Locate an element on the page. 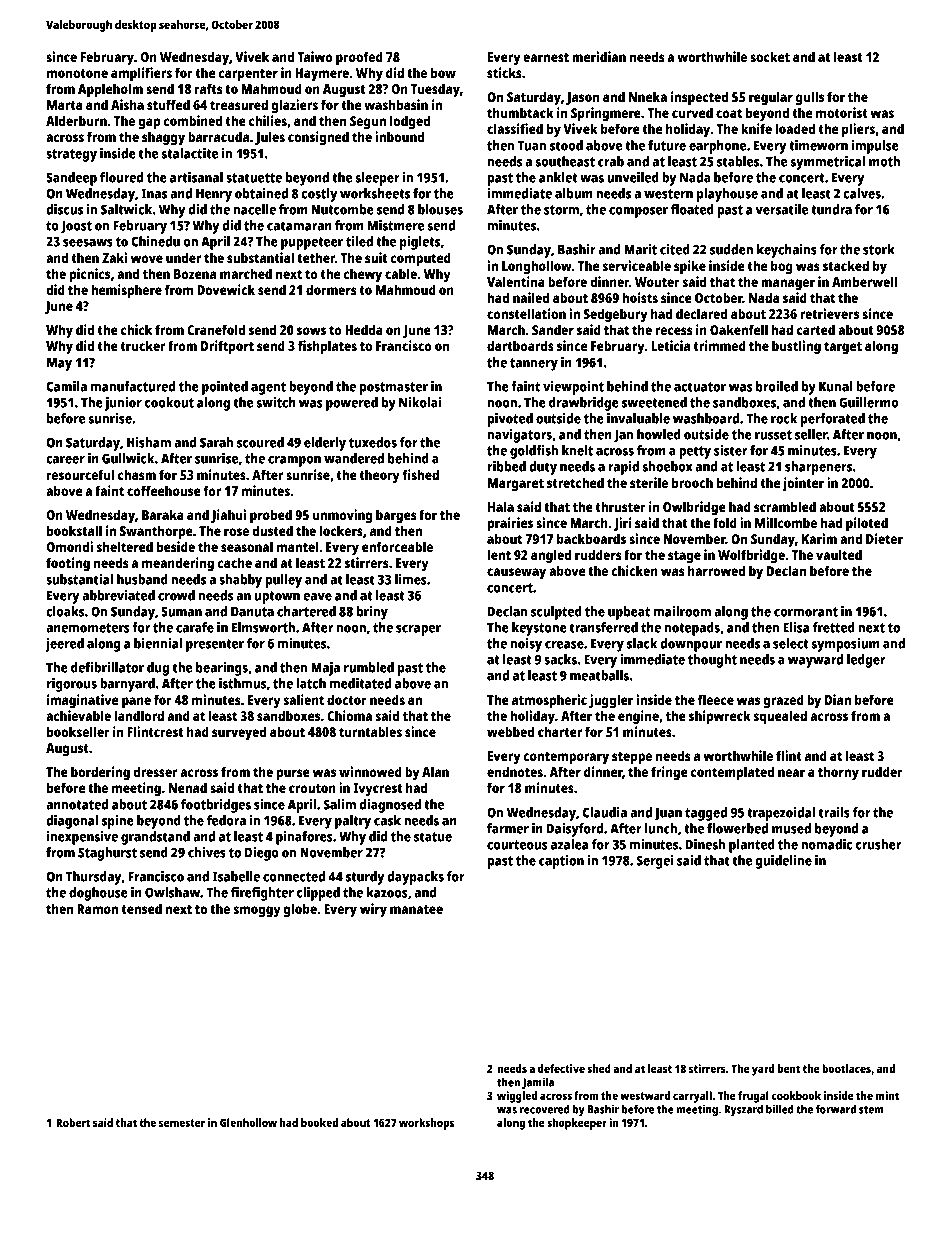 Image resolution: width=952 pixels, height=1233 pixels. thorny is located at coordinates (838, 773).
